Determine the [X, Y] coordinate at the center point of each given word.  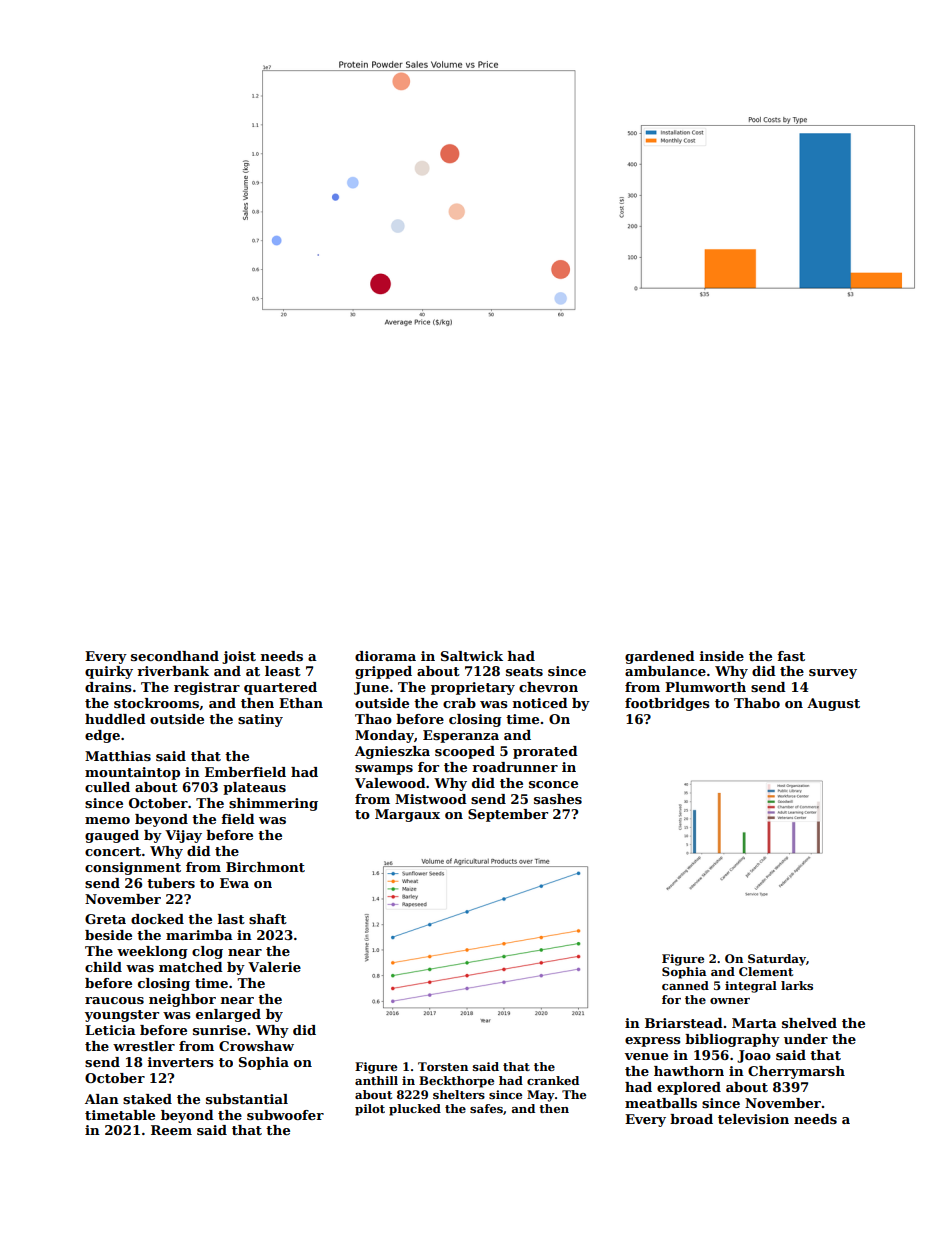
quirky [109, 672]
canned [685, 985]
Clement [766, 971]
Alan [102, 1099]
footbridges [667, 704]
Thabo [757, 703]
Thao [373, 719]
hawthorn [689, 1071]
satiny [260, 720]
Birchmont [265, 867]
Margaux [407, 815]
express [653, 1042]
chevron [548, 687]
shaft [268, 919]
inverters [181, 1062]
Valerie [274, 967]
